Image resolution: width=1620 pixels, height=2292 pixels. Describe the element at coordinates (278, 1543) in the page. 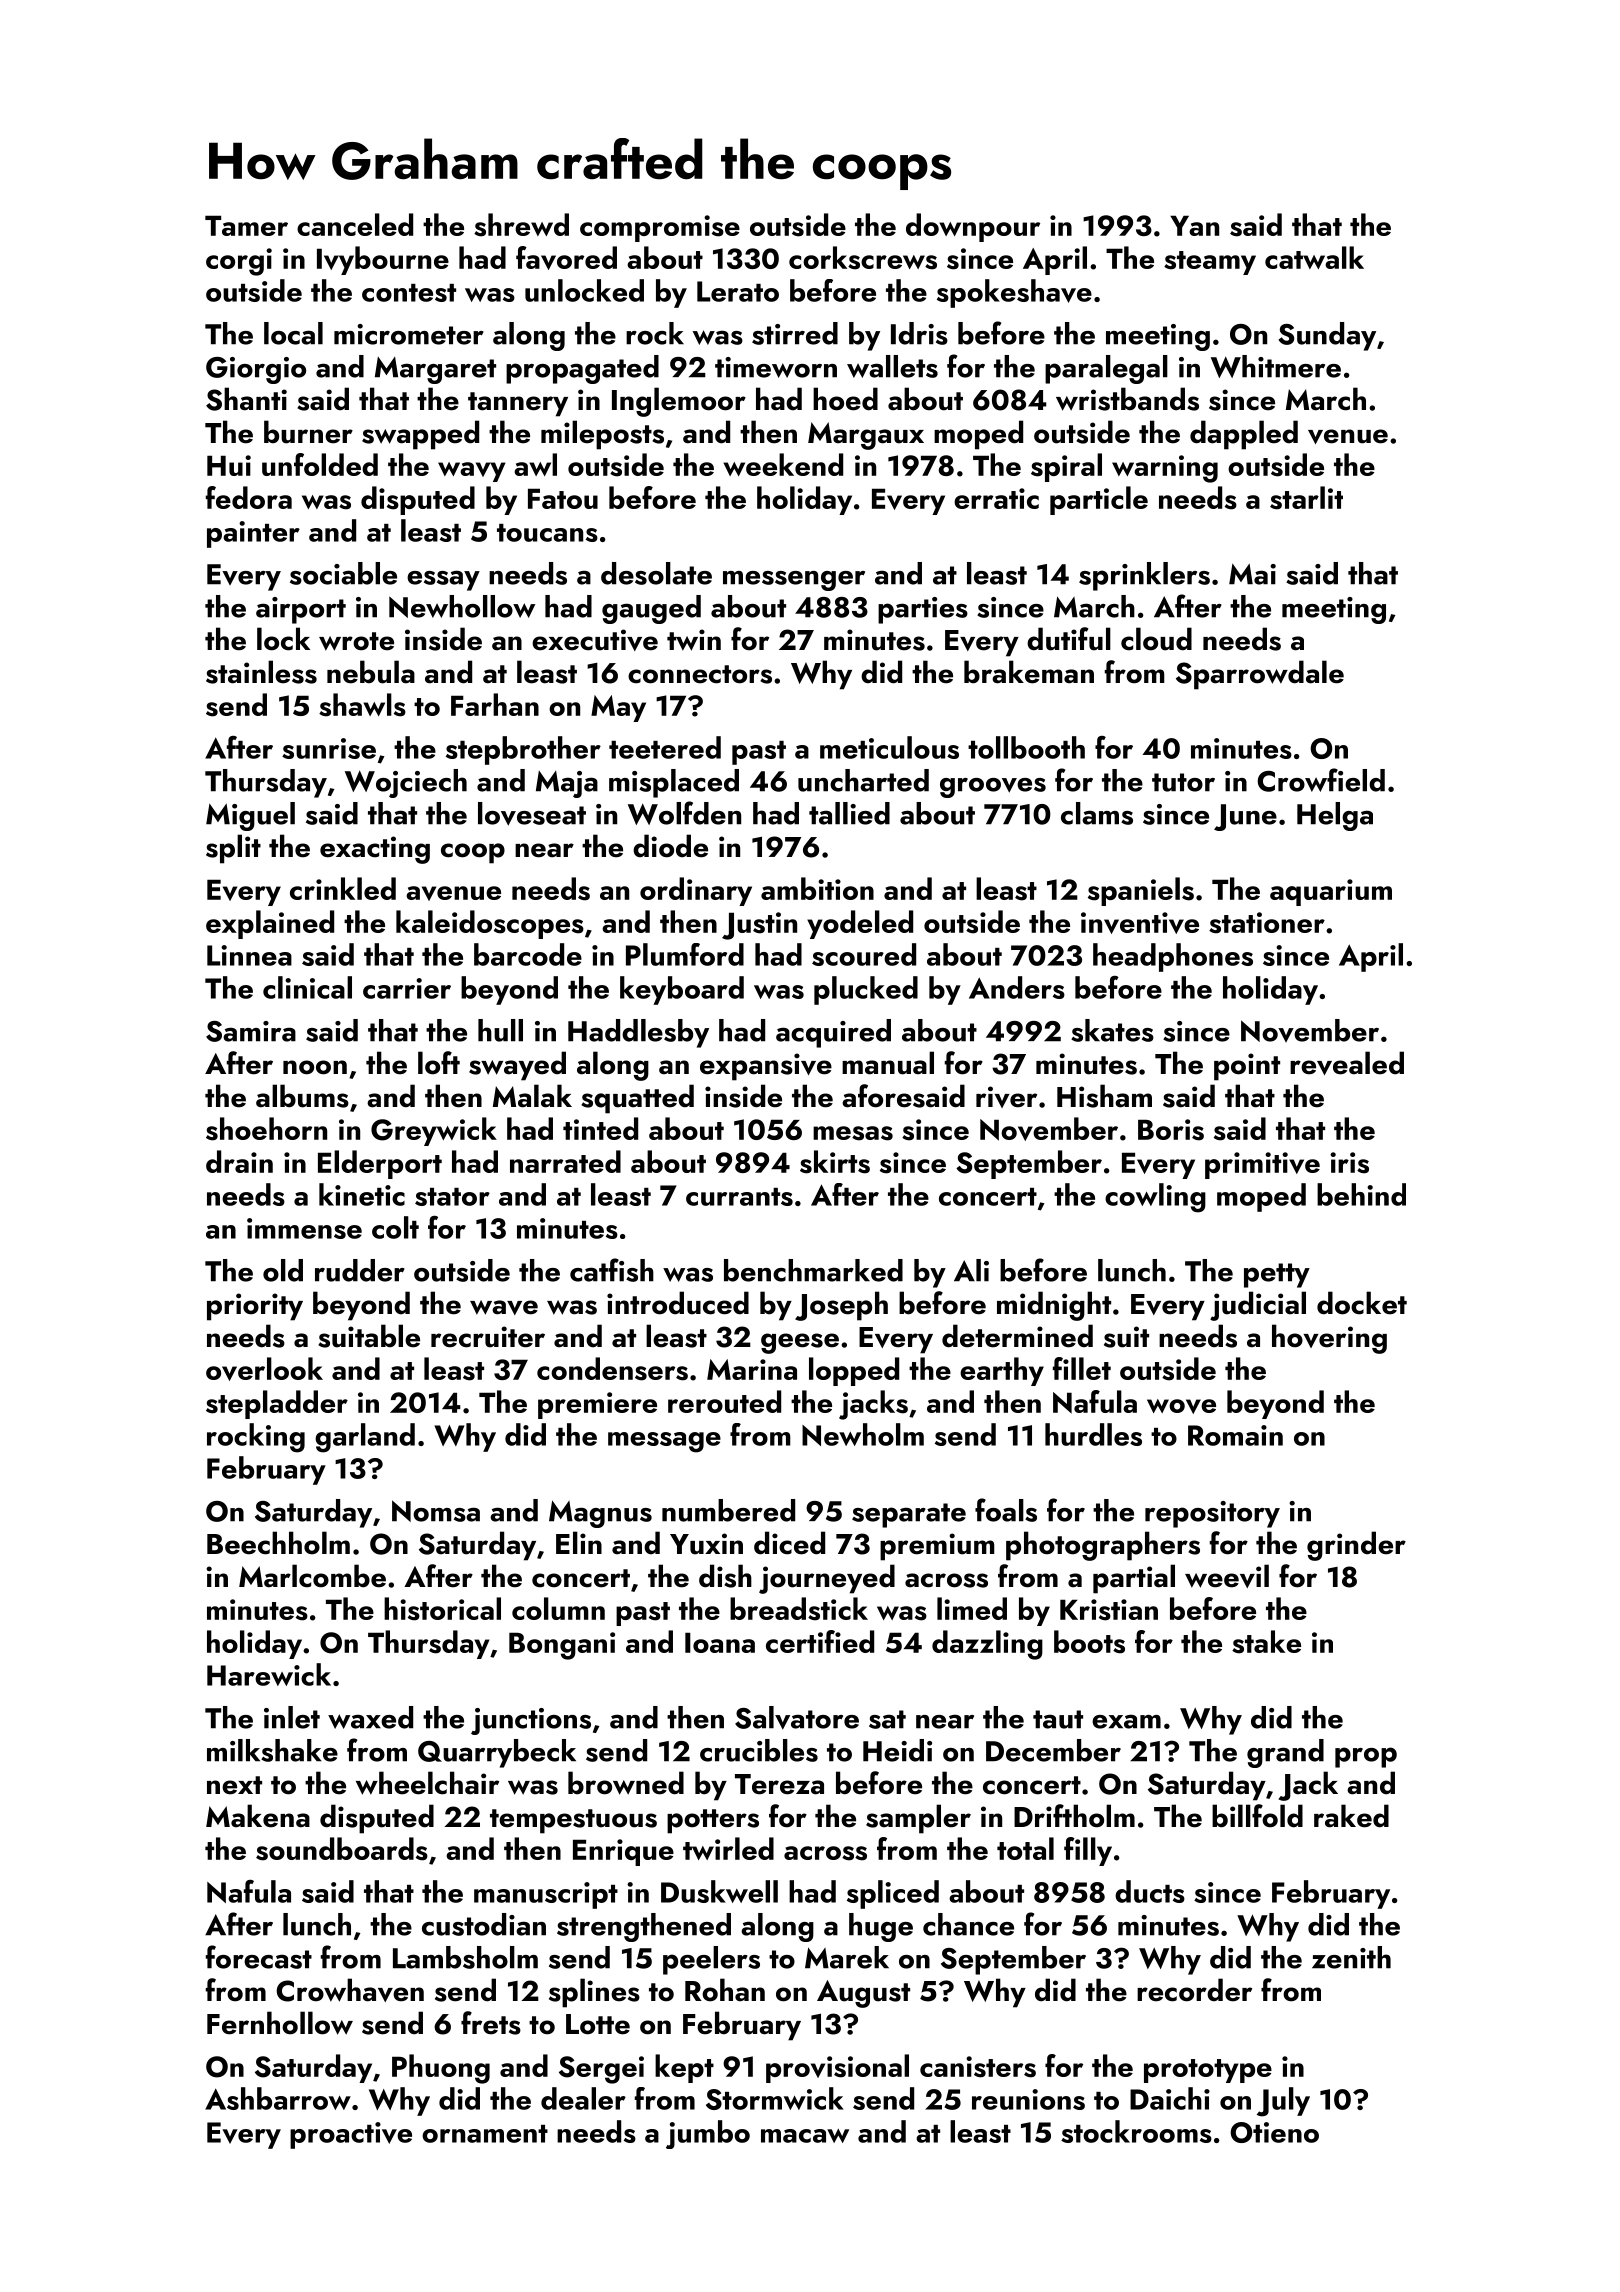

I see `Beechholm` at that location.
